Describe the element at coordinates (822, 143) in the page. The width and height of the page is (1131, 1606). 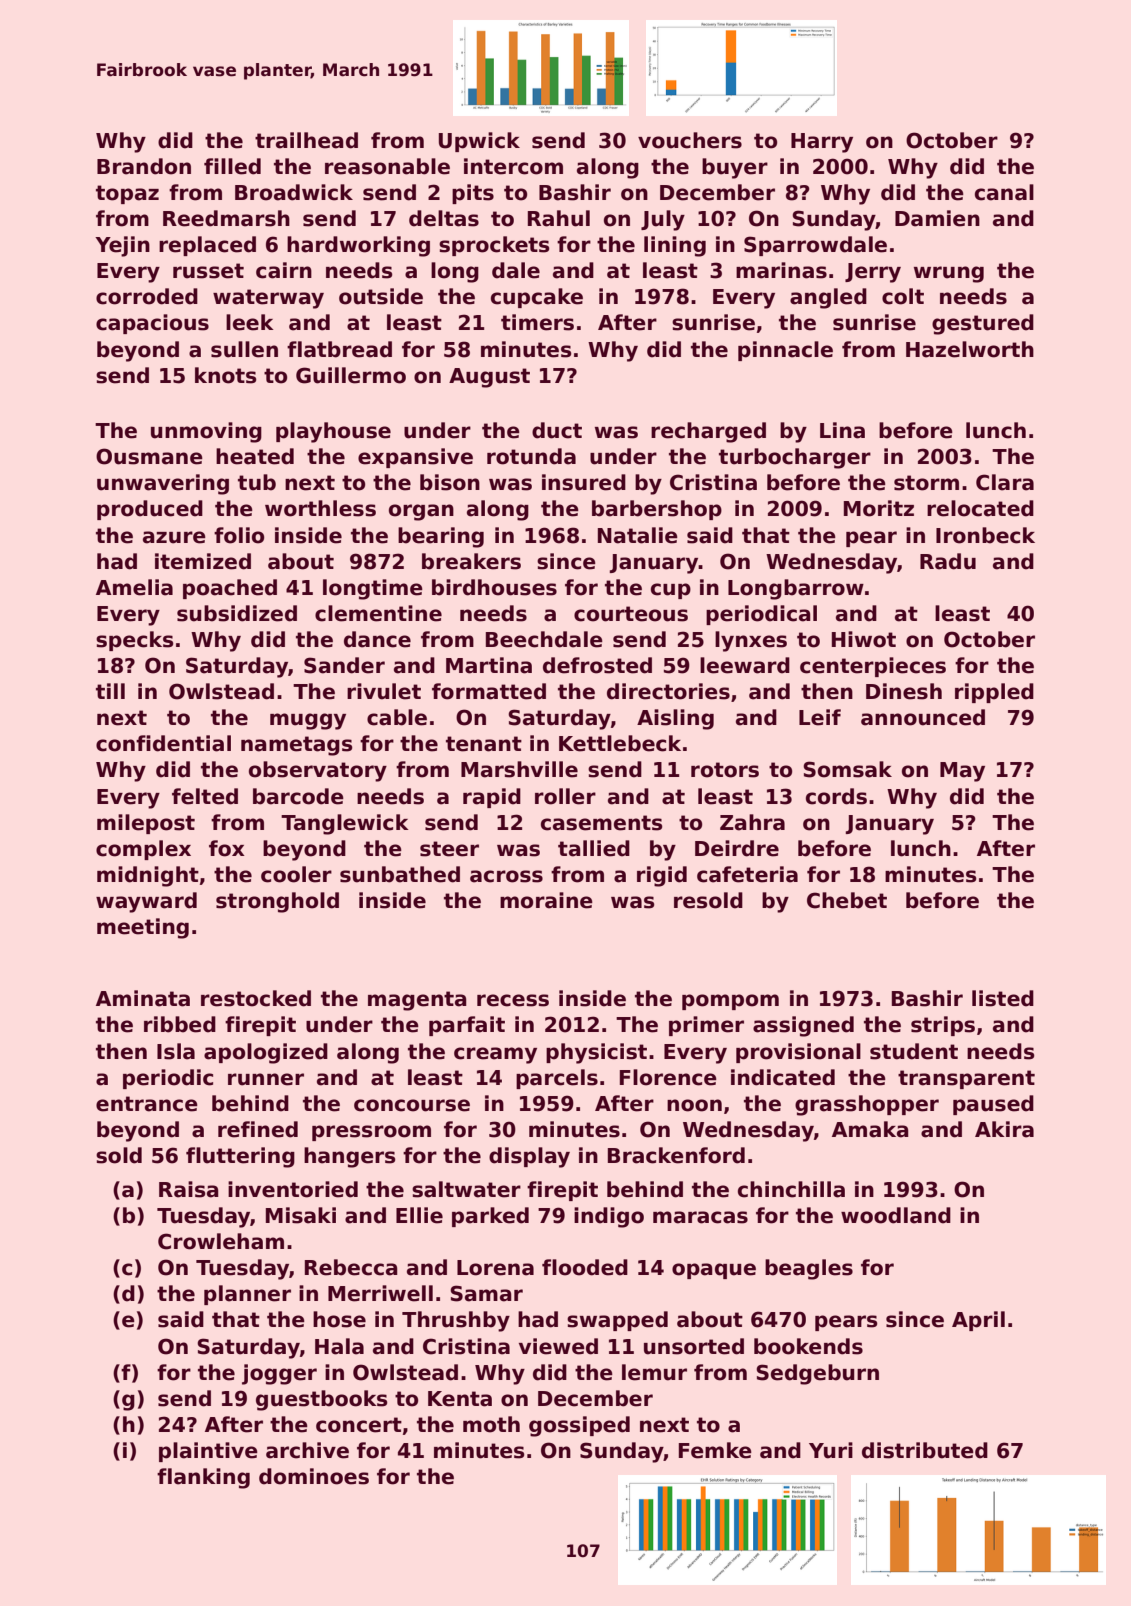
I see `Harry` at that location.
